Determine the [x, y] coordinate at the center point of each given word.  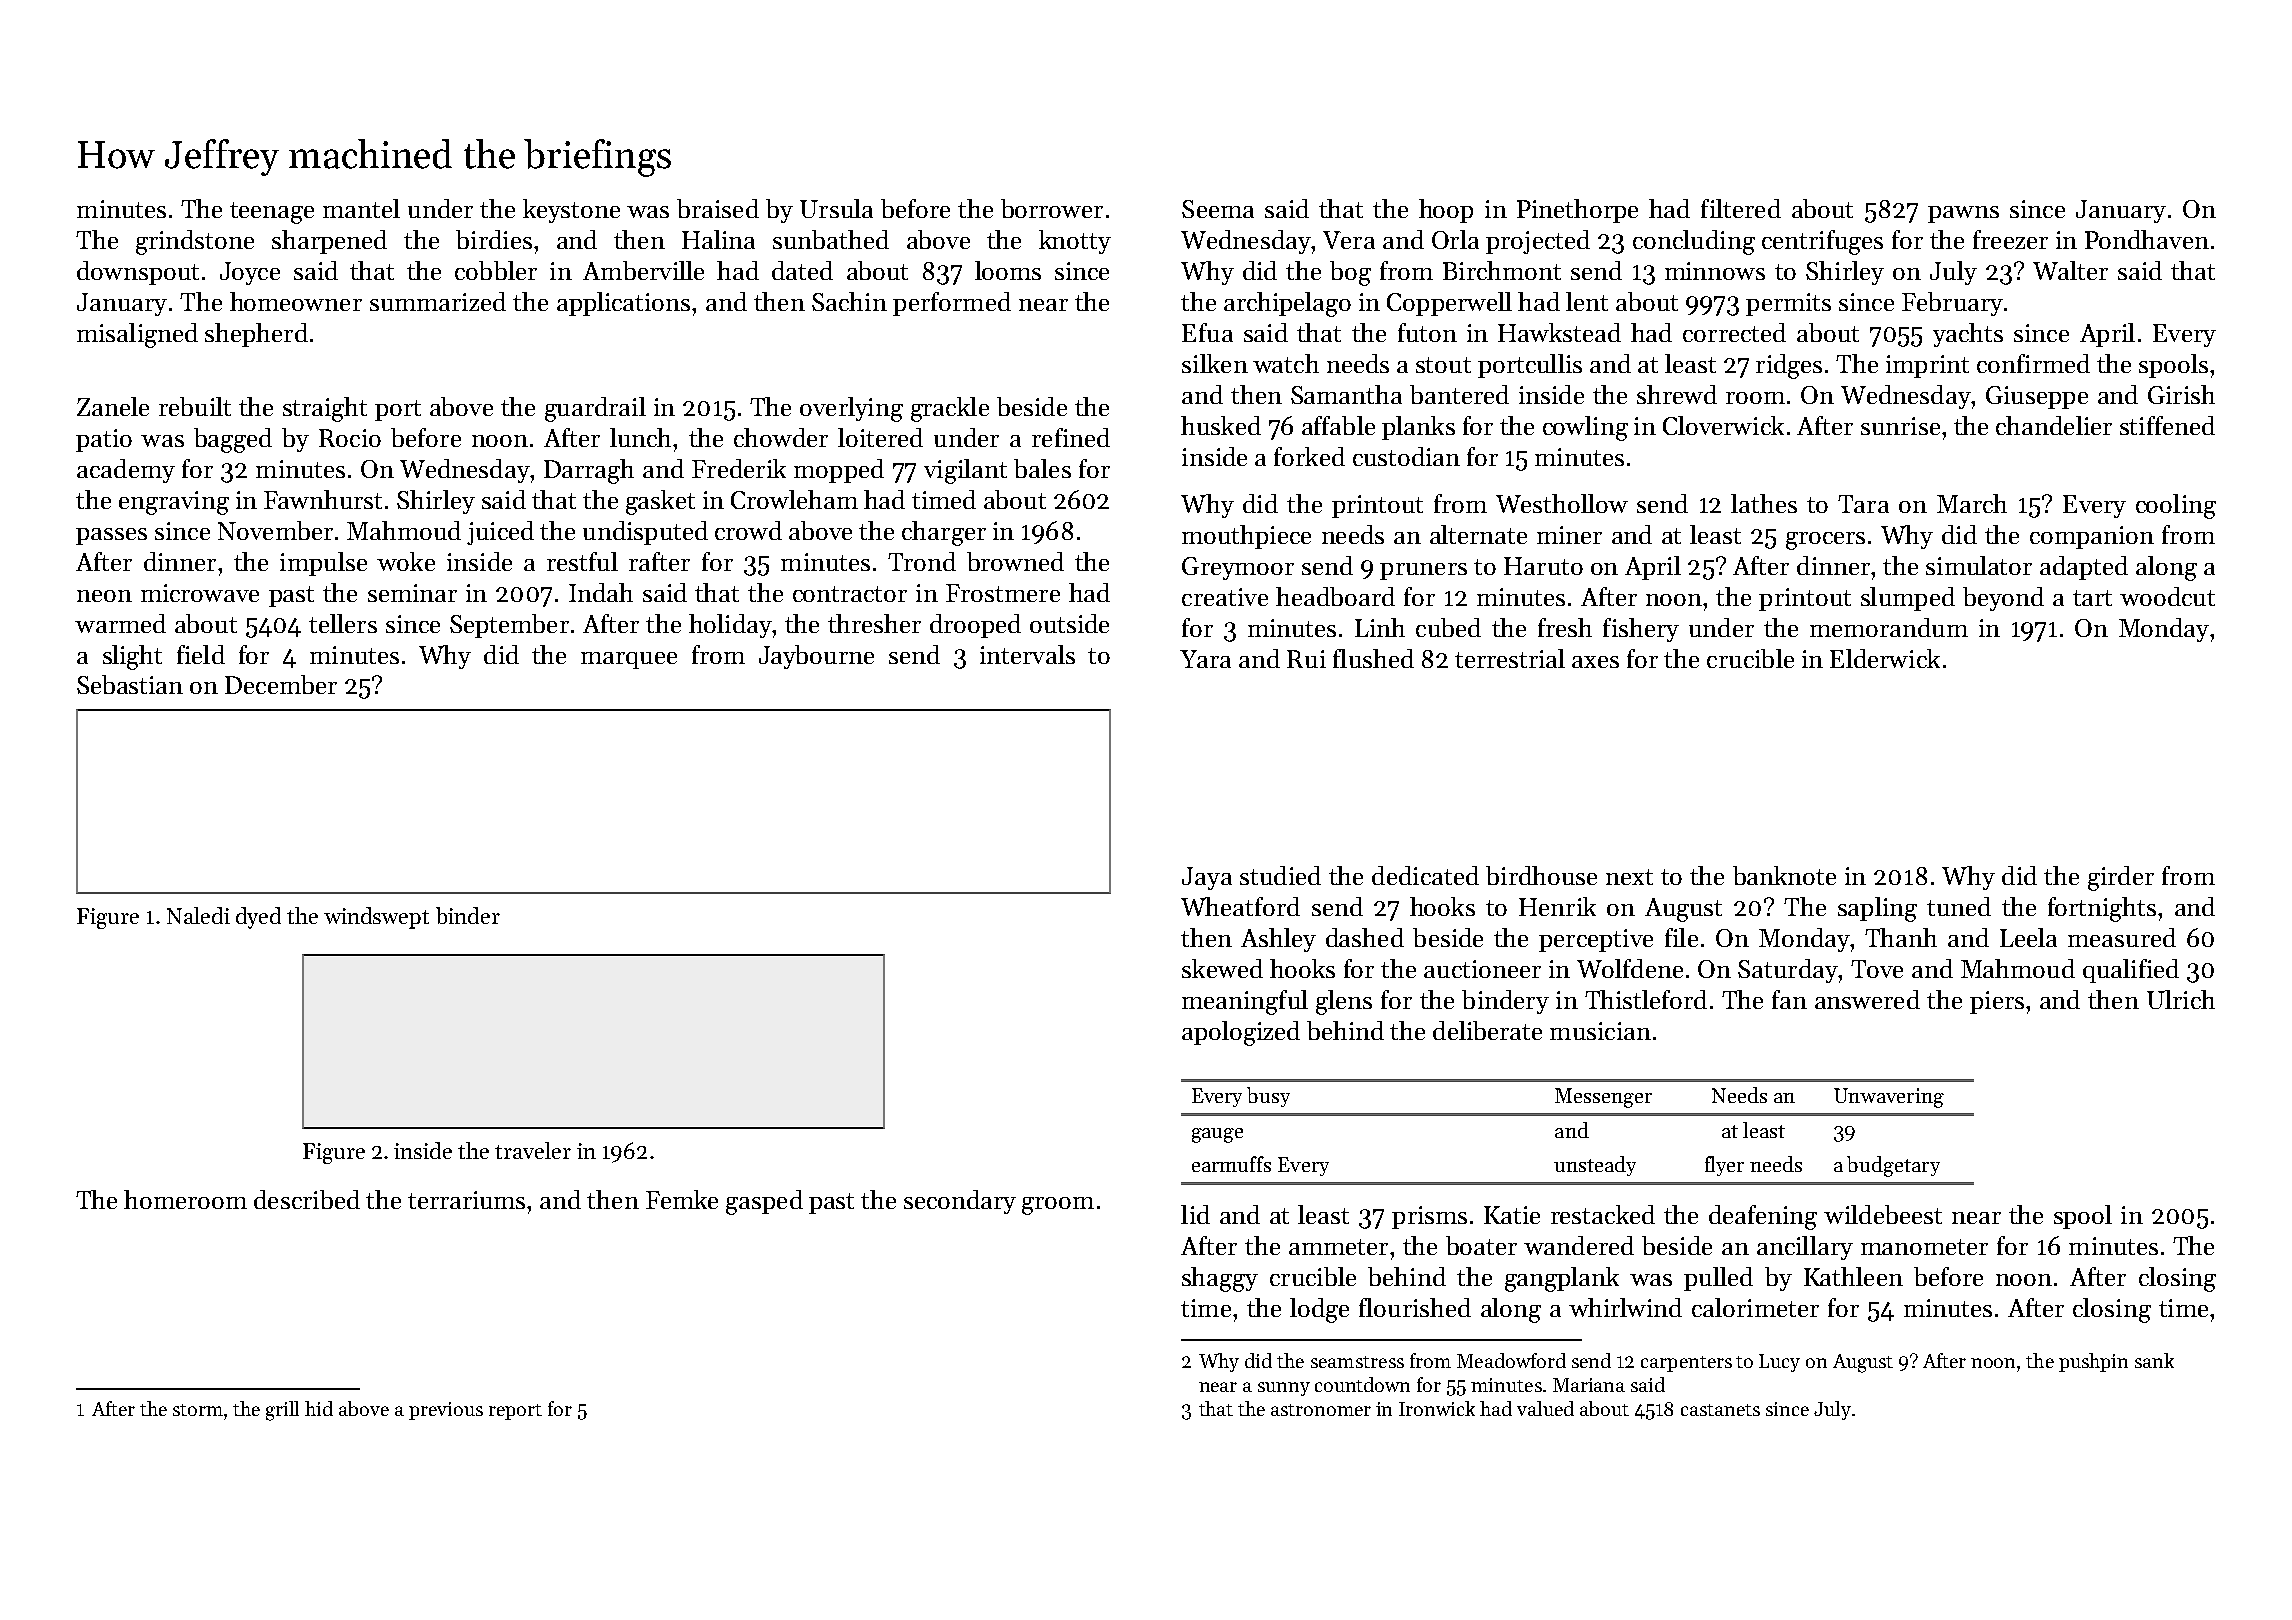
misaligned [137, 335]
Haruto [1543, 566]
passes [111, 536]
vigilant [965, 471]
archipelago [1287, 304]
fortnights [2102, 909]
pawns [1963, 214]
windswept [376, 918]
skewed [1222, 968]
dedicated [1425, 875]
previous [446, 1411]
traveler [533, 1150]
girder [2121, 878]
